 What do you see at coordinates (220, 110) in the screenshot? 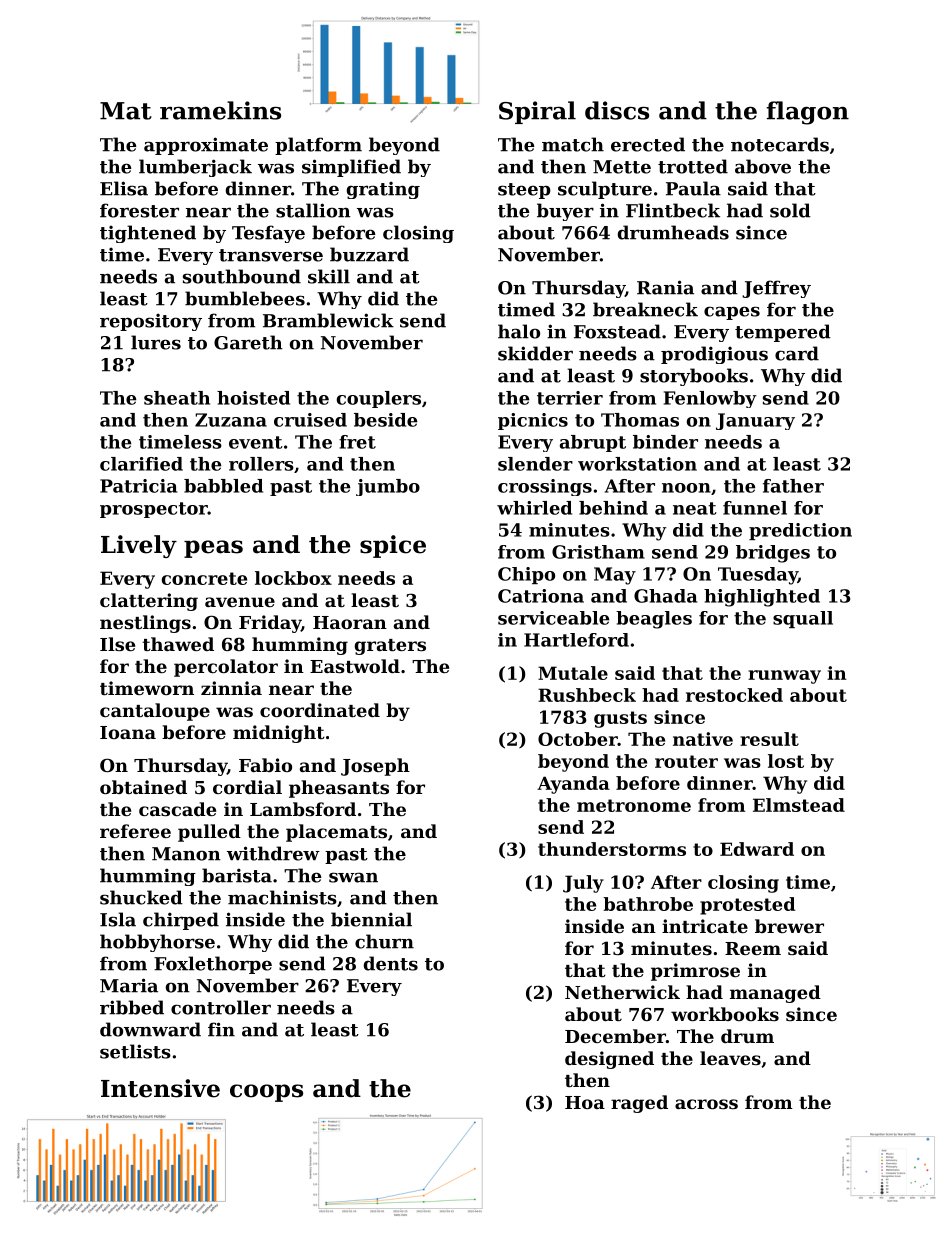
I see `ramekins` at bounding box center [220, 110].
